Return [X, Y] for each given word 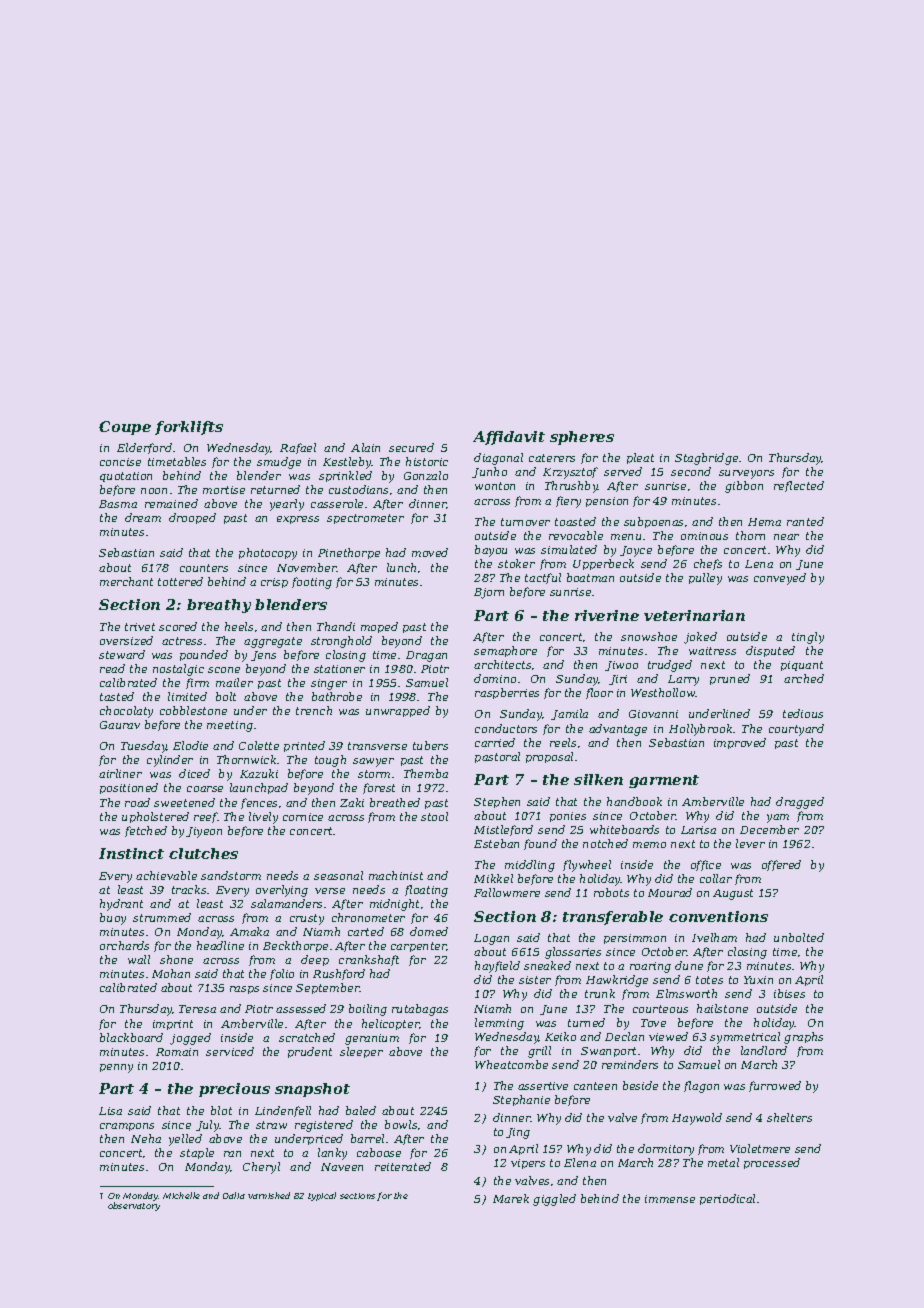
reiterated [403, 1166]
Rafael [298, 448]
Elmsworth [686, 993]
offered [781, 865]
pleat [640, 458]
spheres [582, 438]
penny [116, 1068]
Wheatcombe [511, 1064]
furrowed [775, 1086]
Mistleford [503, 830]
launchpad [259, 788]
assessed [301, 1008]
